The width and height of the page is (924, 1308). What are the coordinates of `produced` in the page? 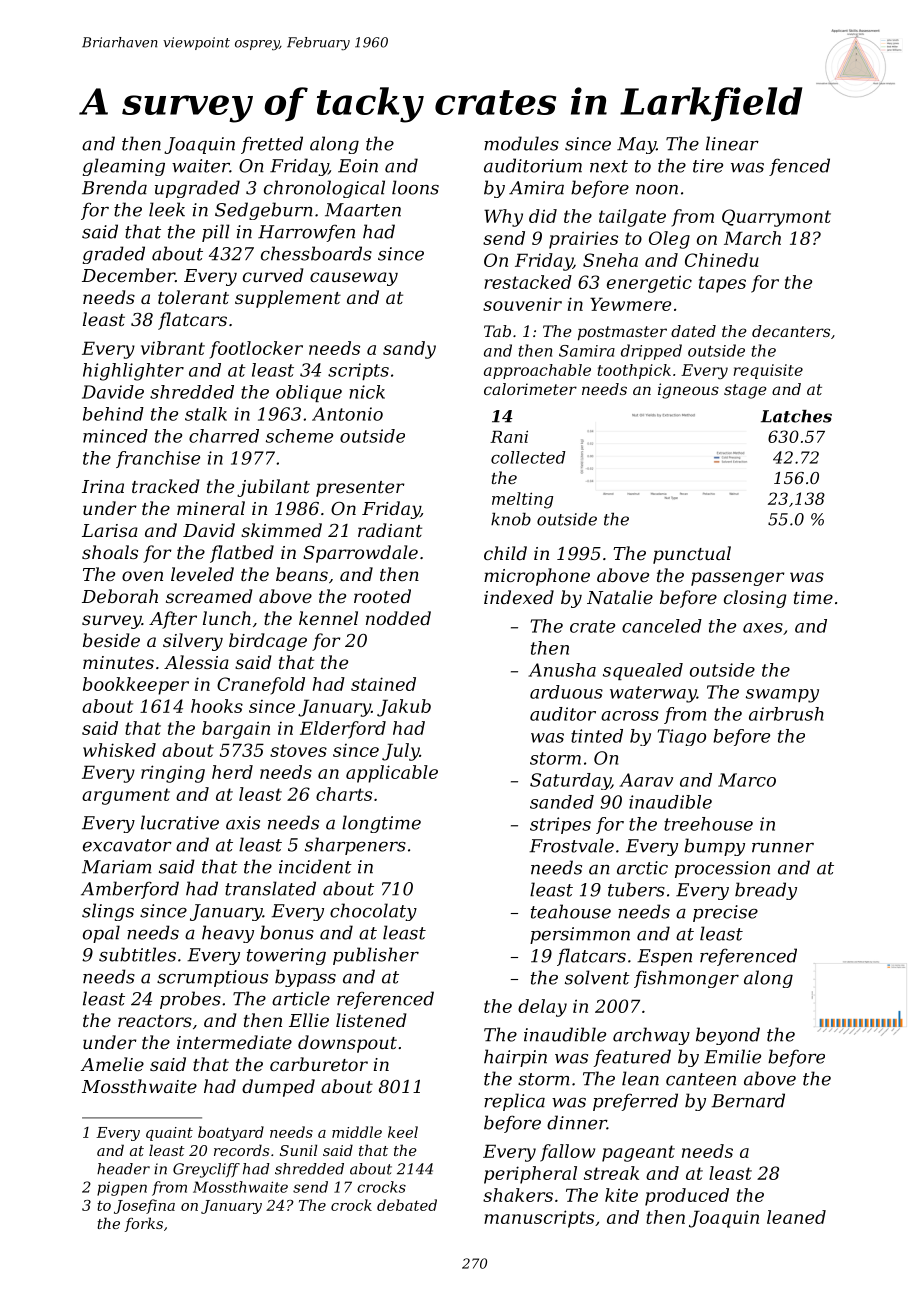 It's located at (687, 1197).
